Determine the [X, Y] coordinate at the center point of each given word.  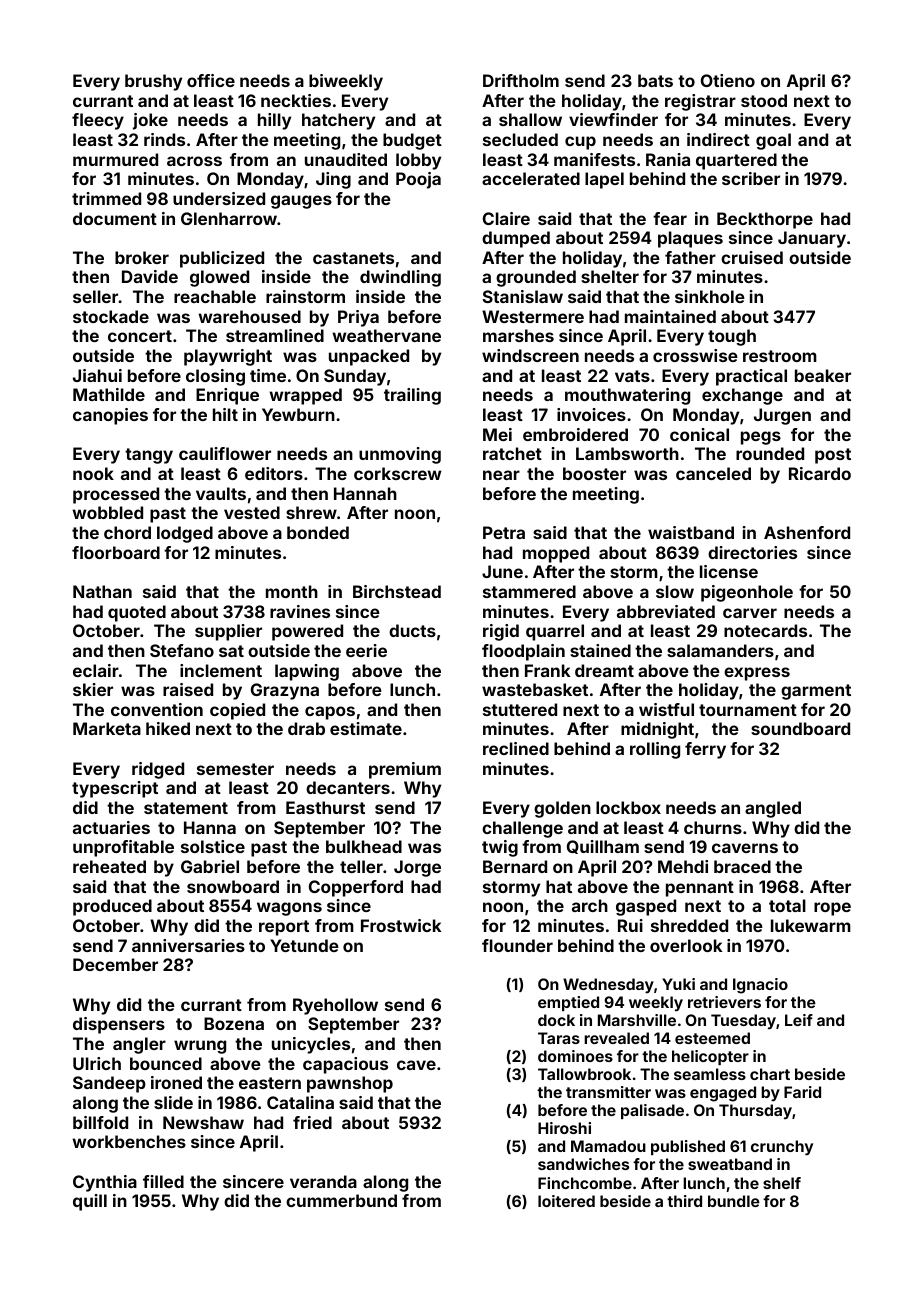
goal [773, 141]
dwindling [400, 278]
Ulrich [97, 1063]
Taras [559, 1038]
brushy [153, 82]
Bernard [515, 866]
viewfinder [613, 119]
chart [770, 1074]
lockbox [628, 807]
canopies [110, 416]
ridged [158, 770]
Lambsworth [627, 453]
